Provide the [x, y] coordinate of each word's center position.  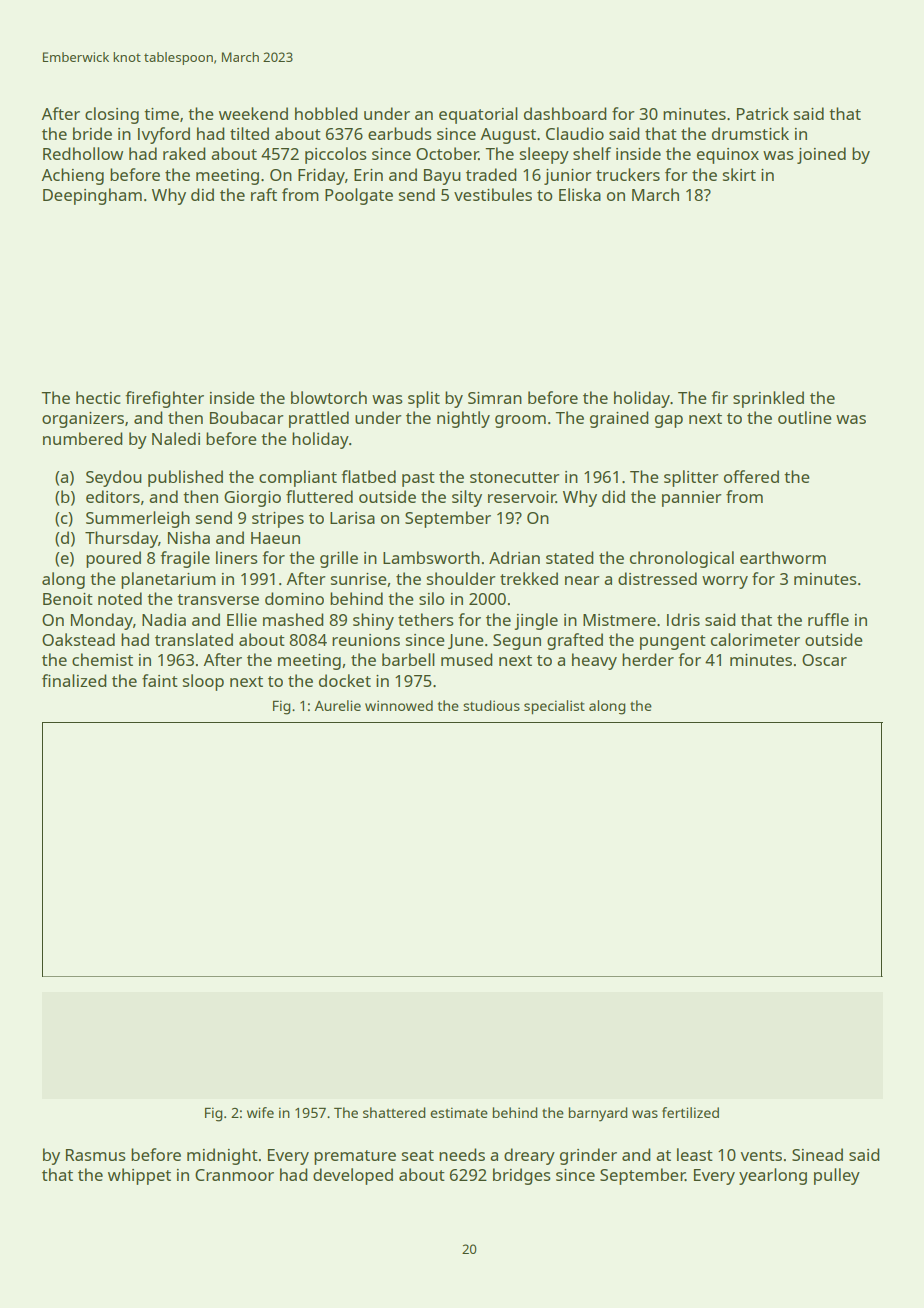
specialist [554, 707]
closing [112, 115]
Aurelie [337, 705]
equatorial [478, 115]
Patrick [763, 113]
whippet [139, 1176]
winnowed [399, 705]
